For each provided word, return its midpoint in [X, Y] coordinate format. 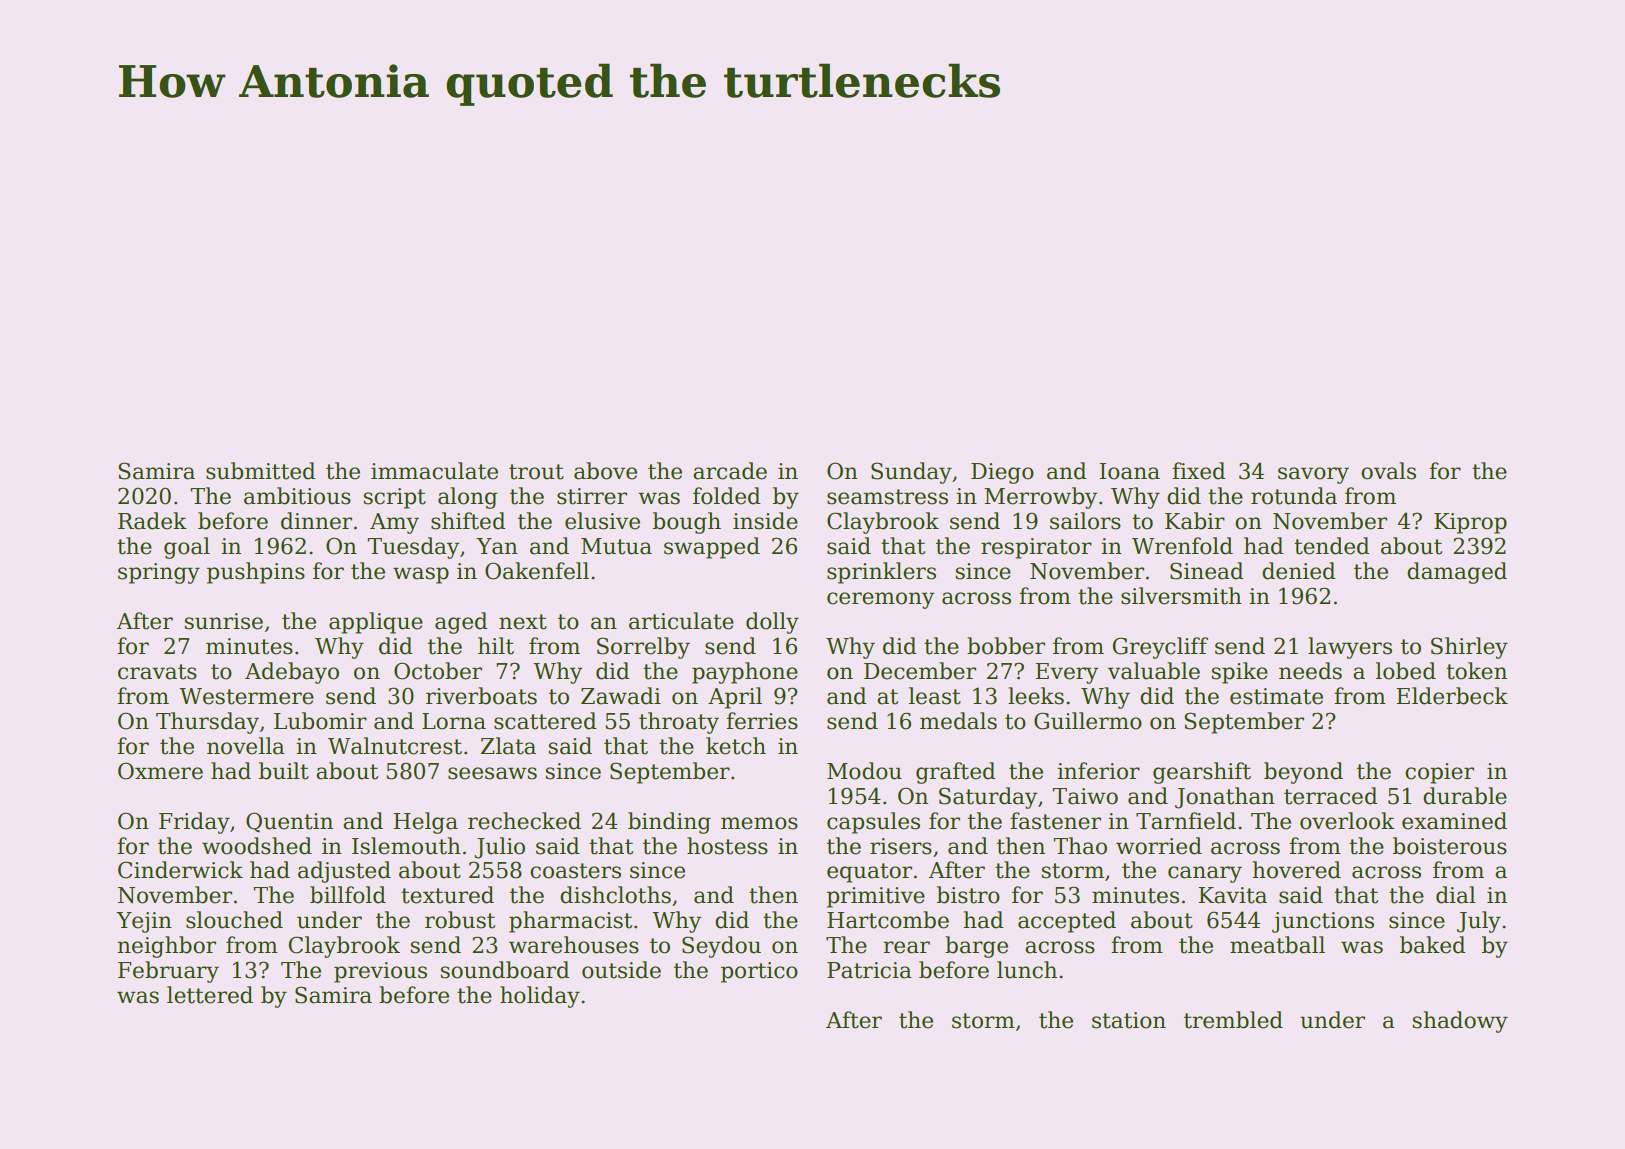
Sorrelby [643, 648]
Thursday [207, 723]
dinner [316, 521]
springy [159, 573]
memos [759, 823]
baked [1433, 945]
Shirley [1469, 648]
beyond [1303, 773]
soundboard [505, 970]
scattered [545, 721]
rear [906, 947]
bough [687, 523]
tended [1332, 546]
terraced [1331, 796]
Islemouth [406, 846]
